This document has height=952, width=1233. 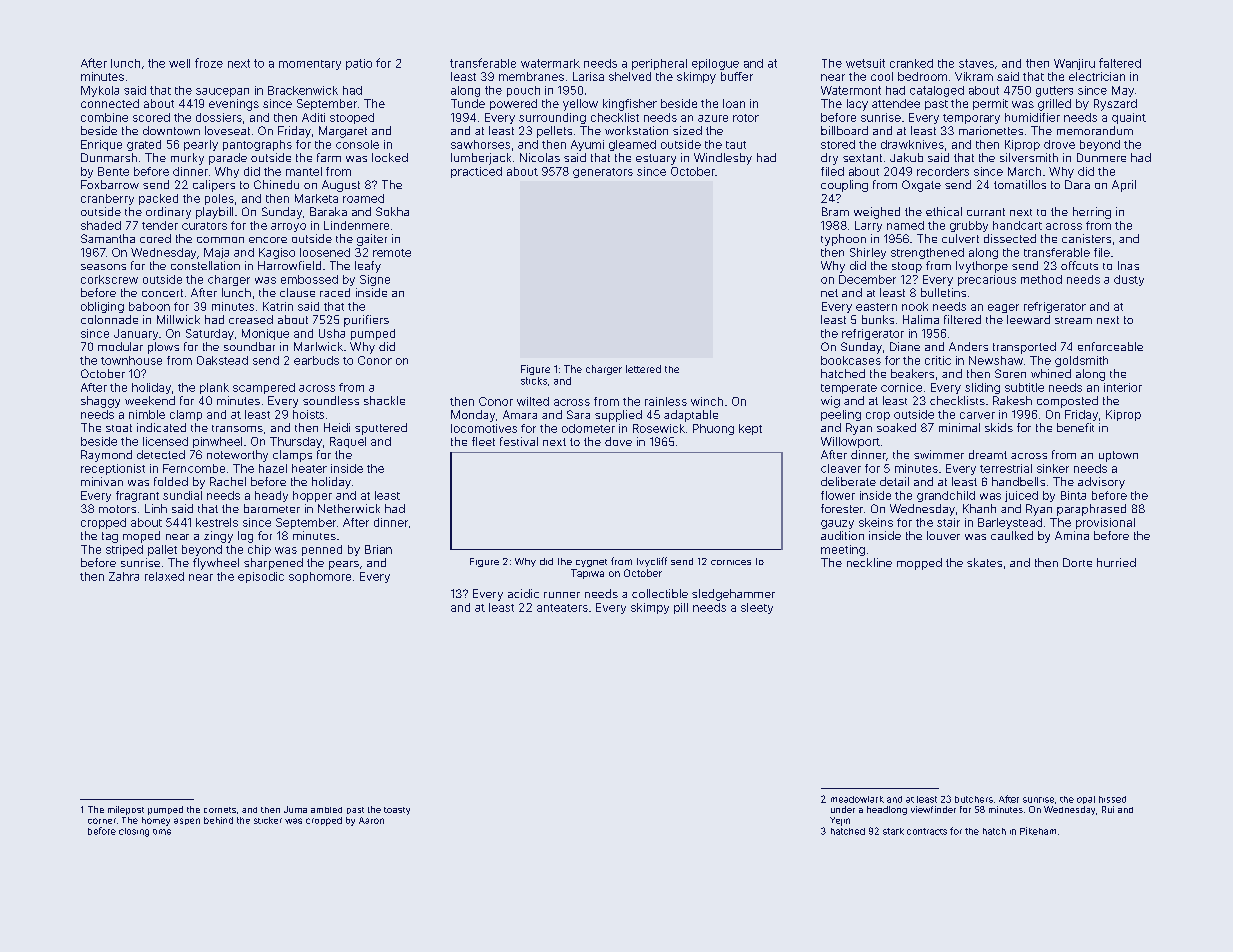 What do you see at coordinates (124, 576) in the document?
I see `Zahra` at bounding box center [124, 576].
